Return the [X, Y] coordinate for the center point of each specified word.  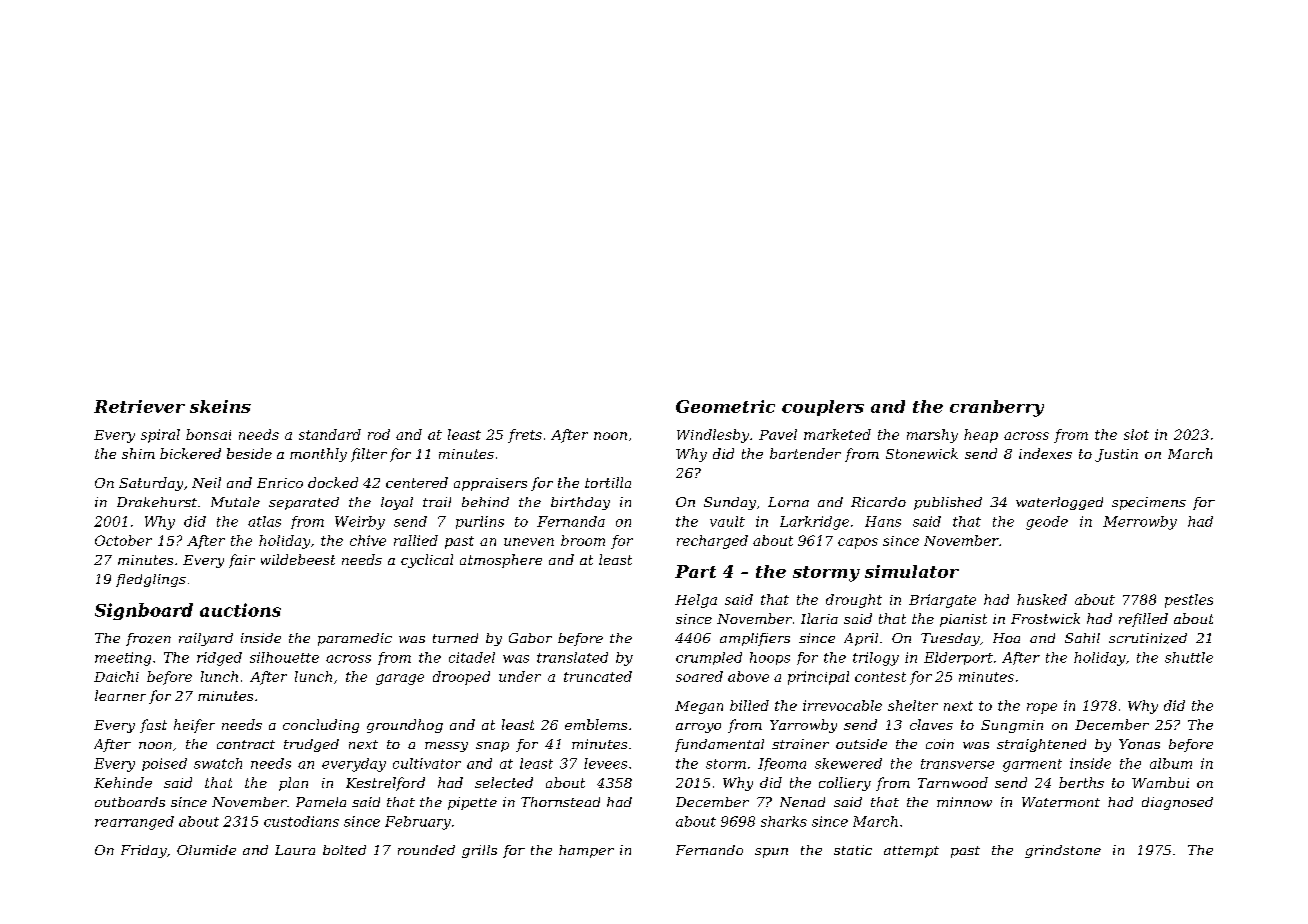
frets [525, 436]
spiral [160, 436]
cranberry [997, 408]
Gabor [530, 638]
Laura [295, 850]
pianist [963, 620]
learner [120, 695]
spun [771, 853]
